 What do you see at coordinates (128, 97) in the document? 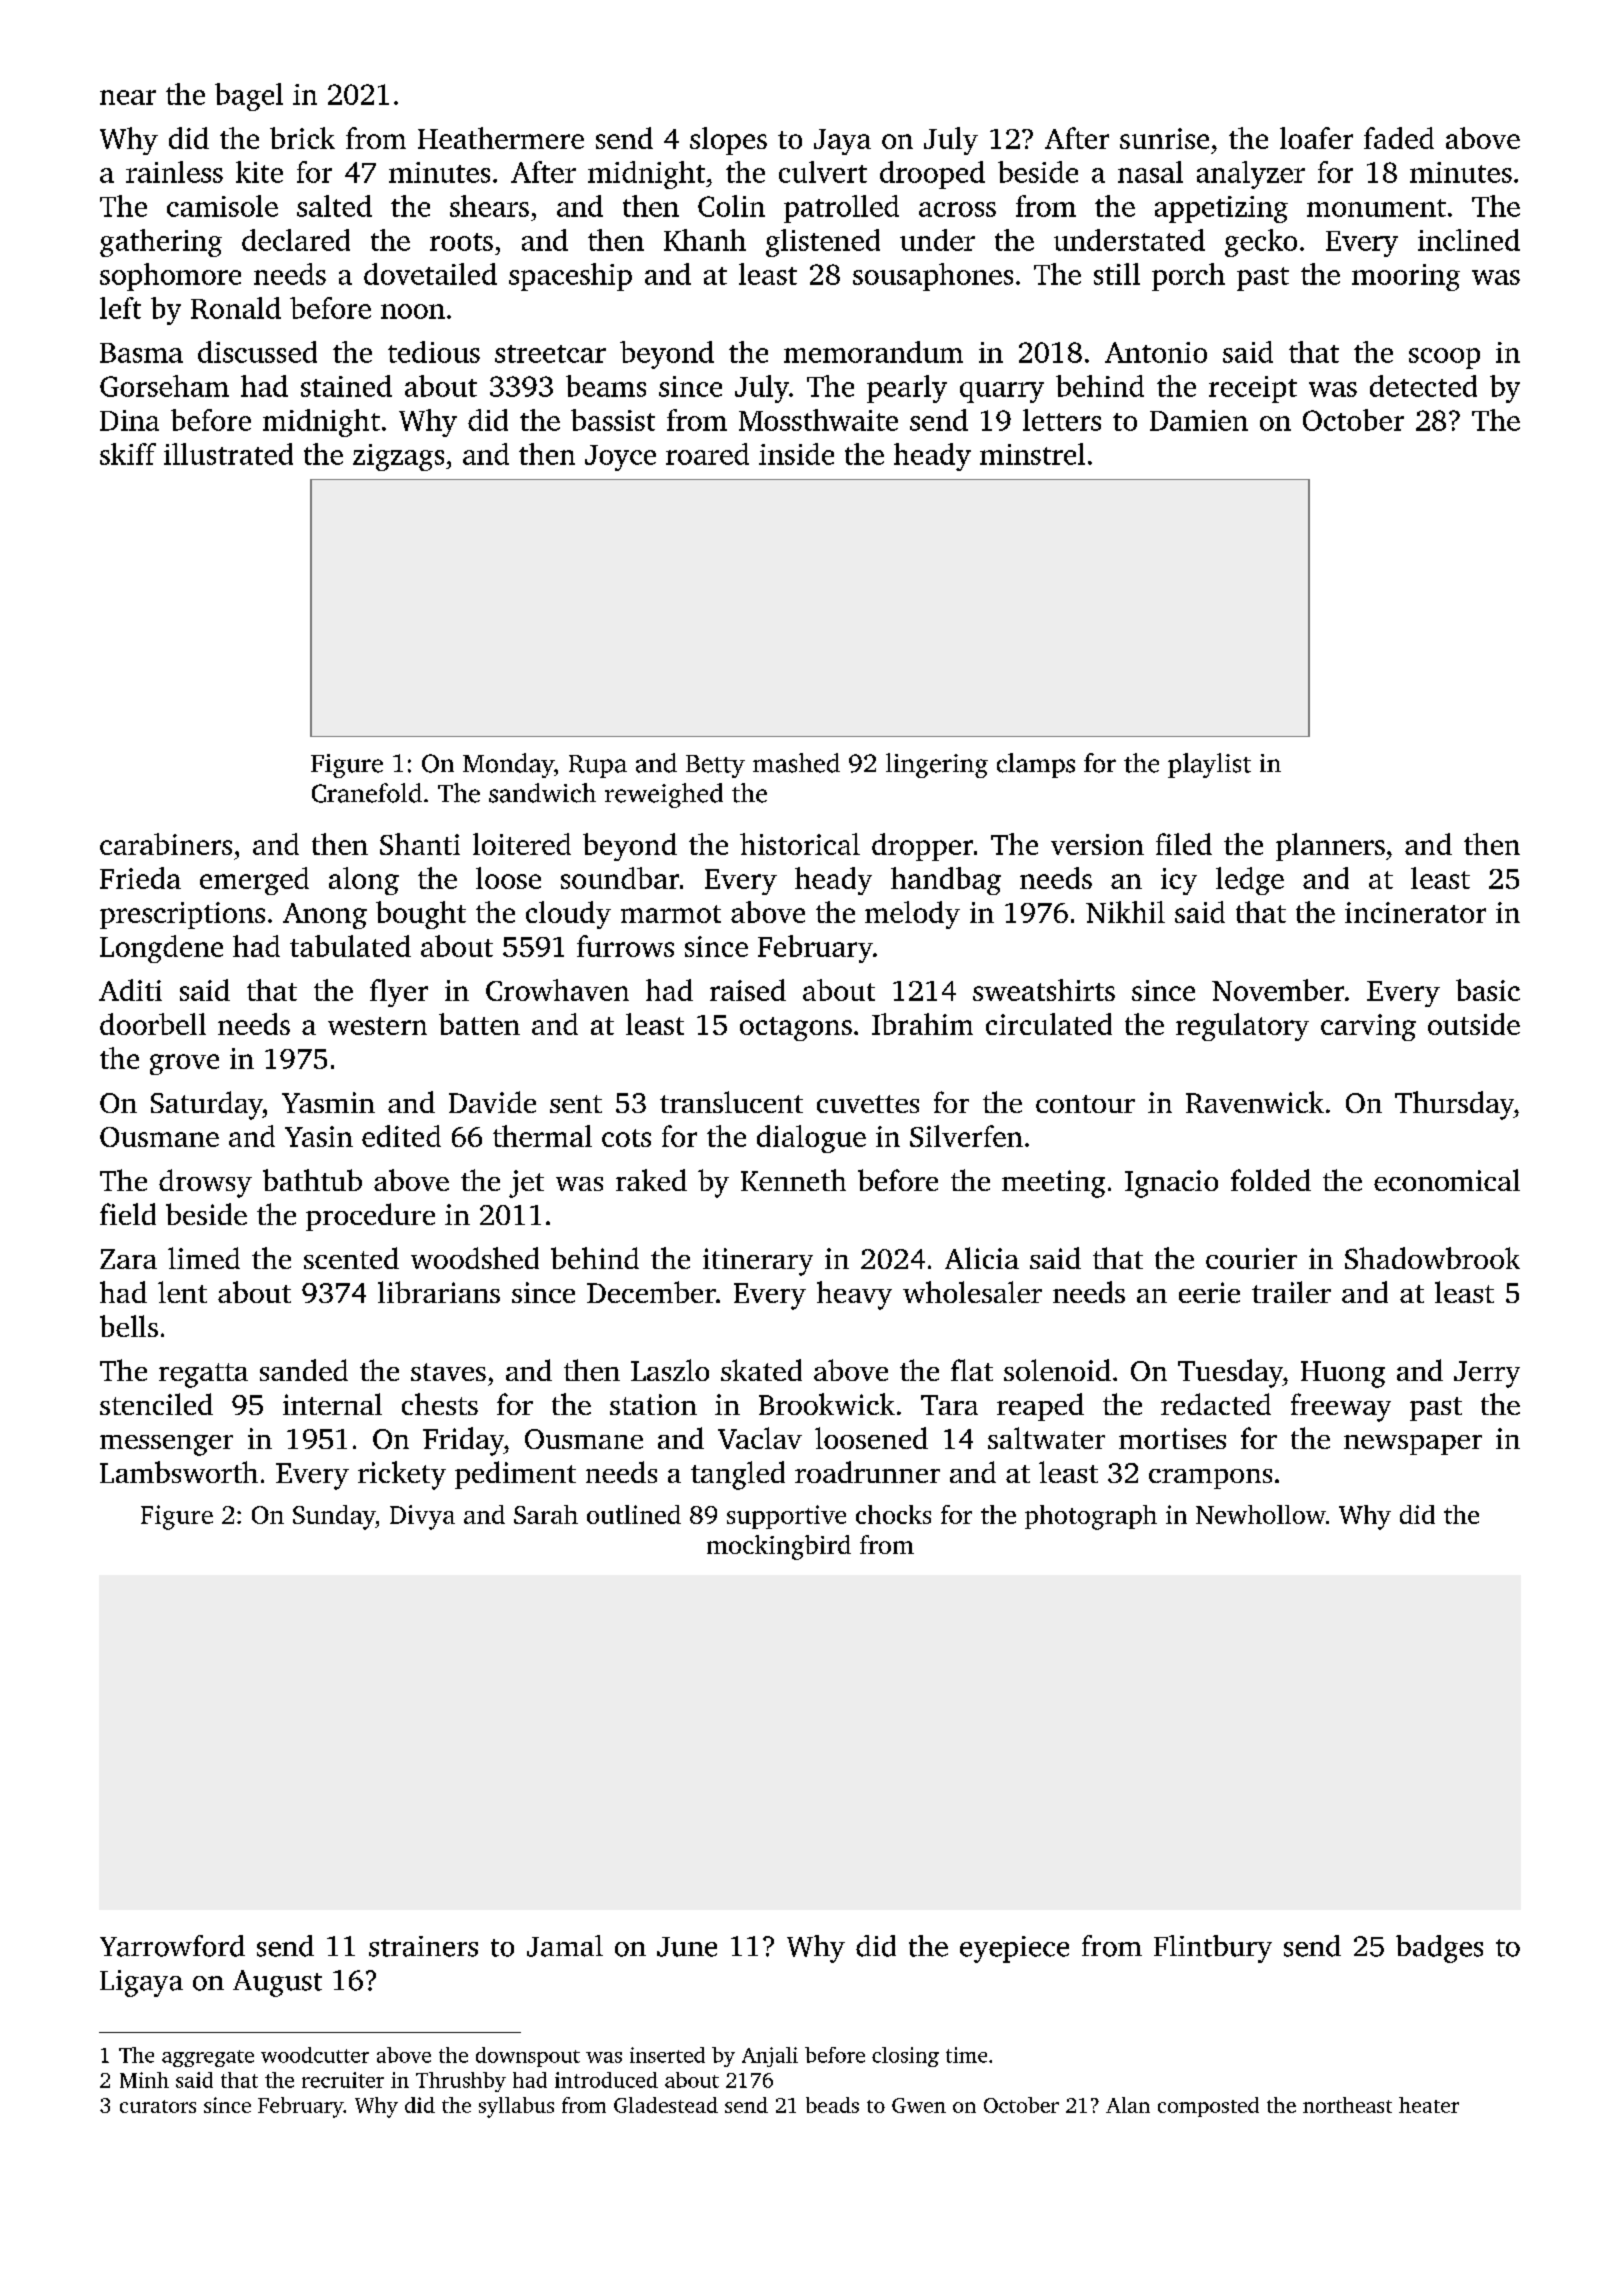
I see `near` at bounding box center [128, 97].
